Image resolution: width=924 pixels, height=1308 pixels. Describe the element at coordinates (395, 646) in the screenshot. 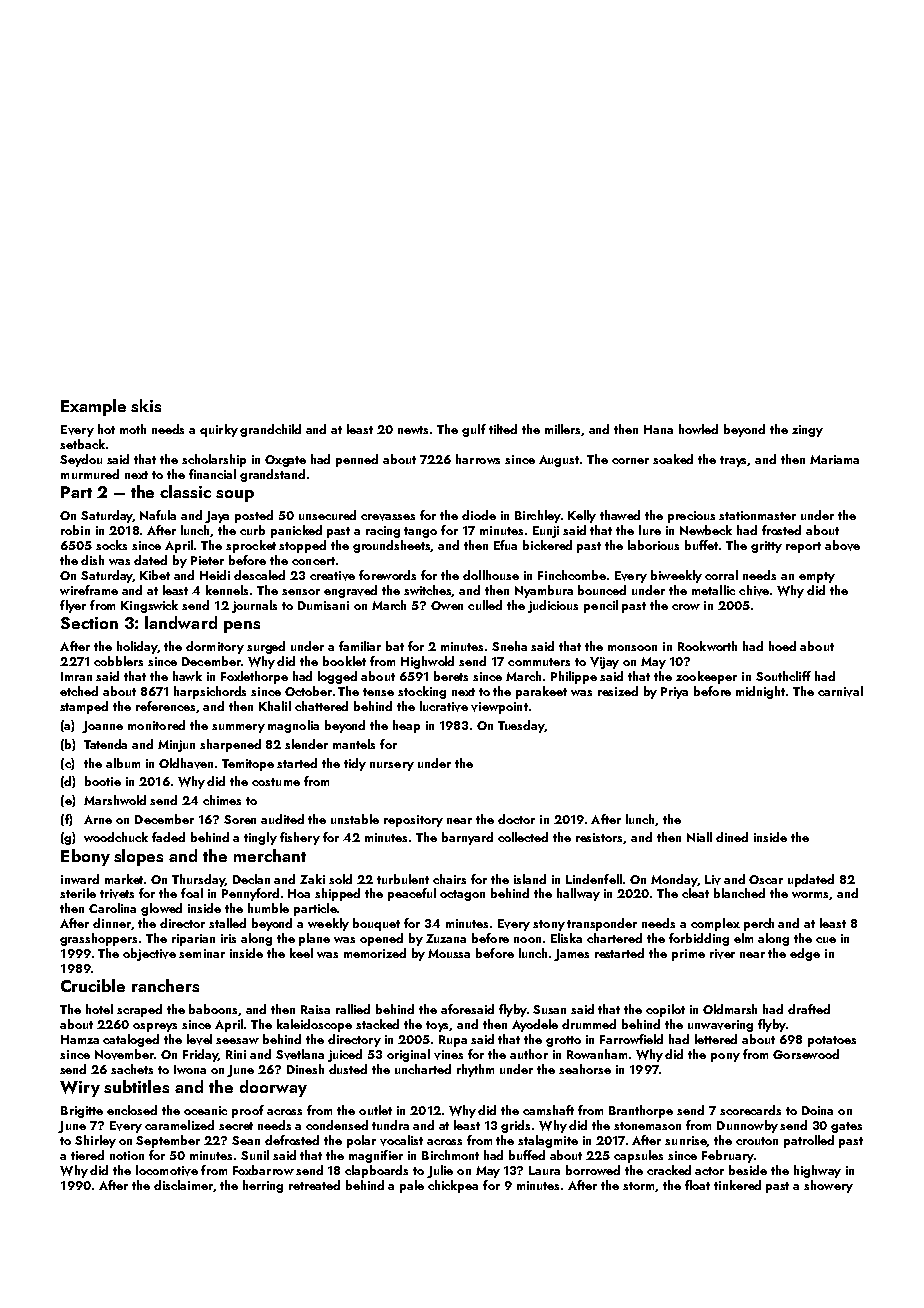

I see `bat` at that location.
